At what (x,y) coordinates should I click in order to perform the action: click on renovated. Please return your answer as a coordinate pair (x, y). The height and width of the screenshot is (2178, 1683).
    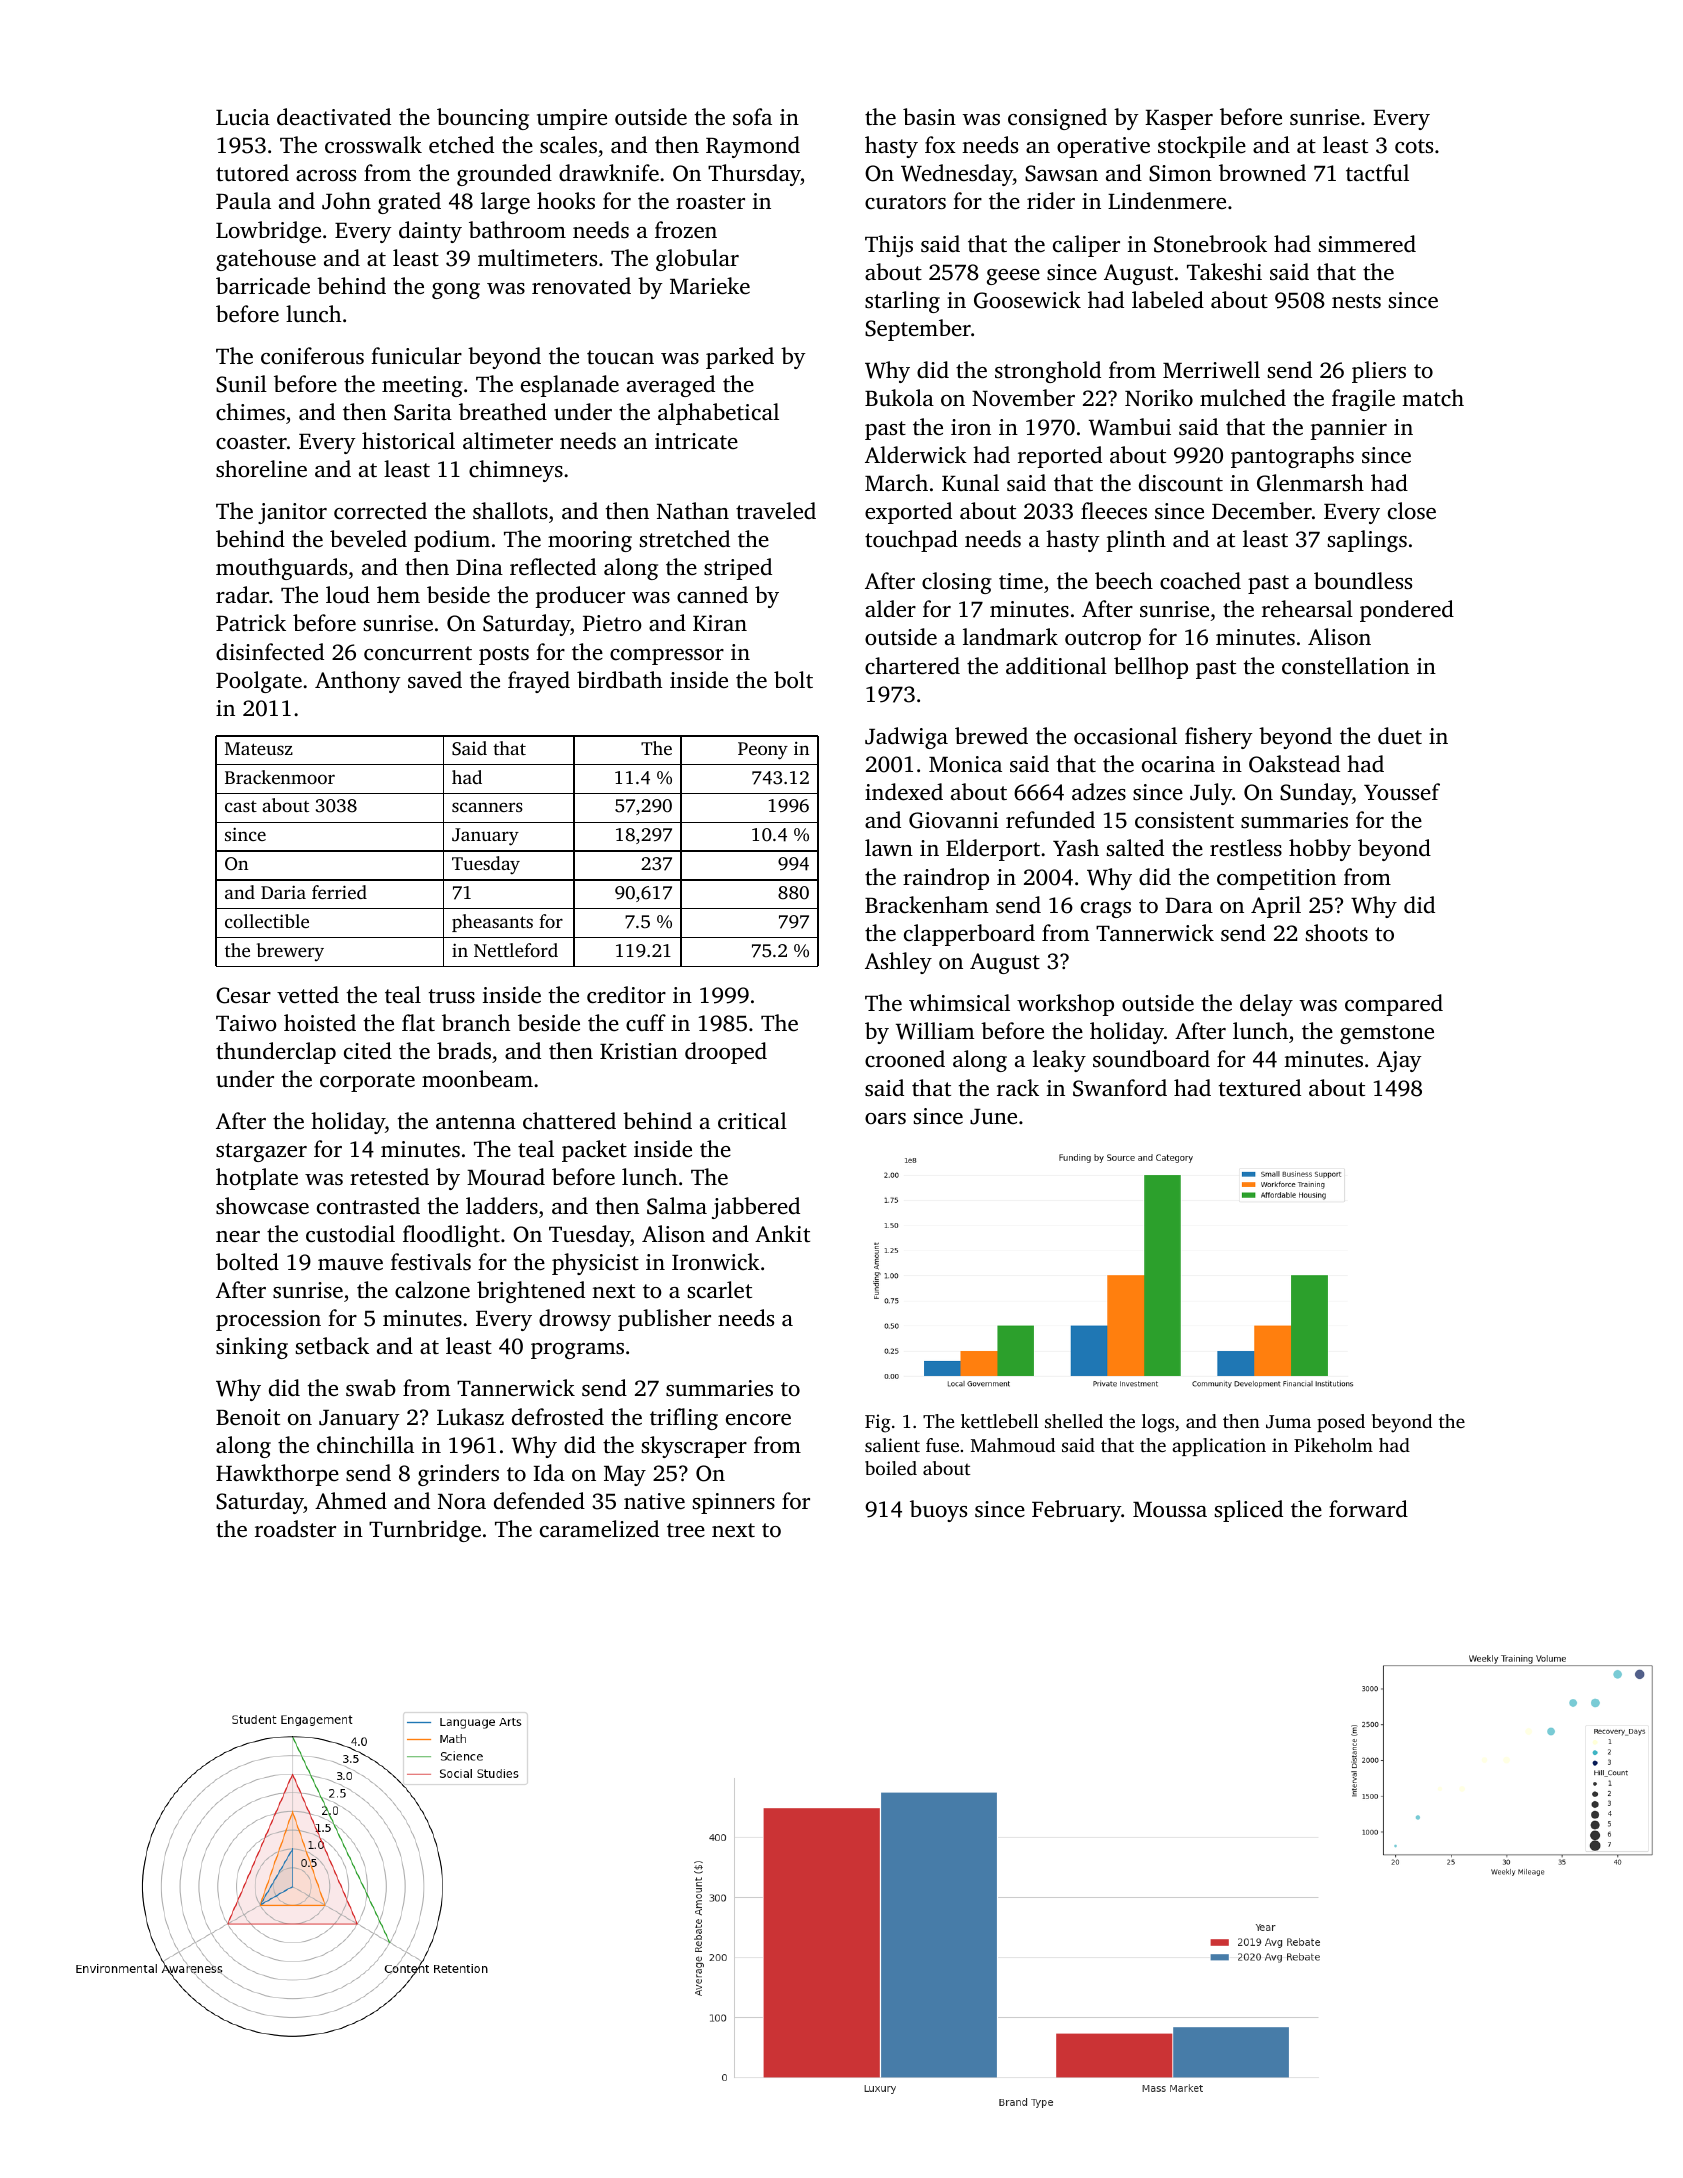
    Looking at the image, I should click on (581, 285).
